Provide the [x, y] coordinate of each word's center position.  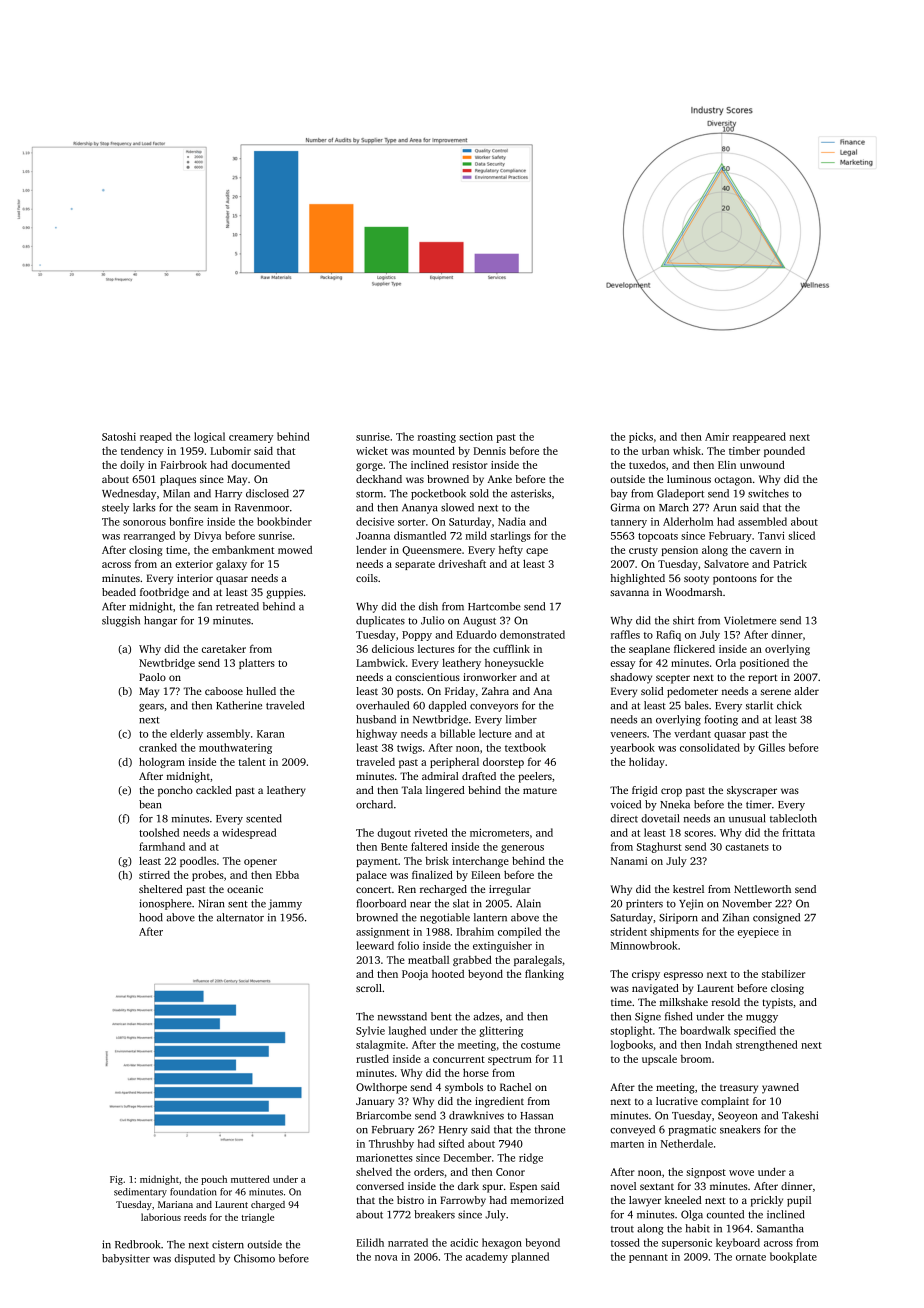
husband [376, 719]
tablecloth [793, 818]
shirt [683, 620]
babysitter [126, 1259]
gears [151, 708]
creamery [251, 439]
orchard [374, 804]
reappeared [759, 437]
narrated [408, 1242]
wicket [372, 450]
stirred [154, 875]
